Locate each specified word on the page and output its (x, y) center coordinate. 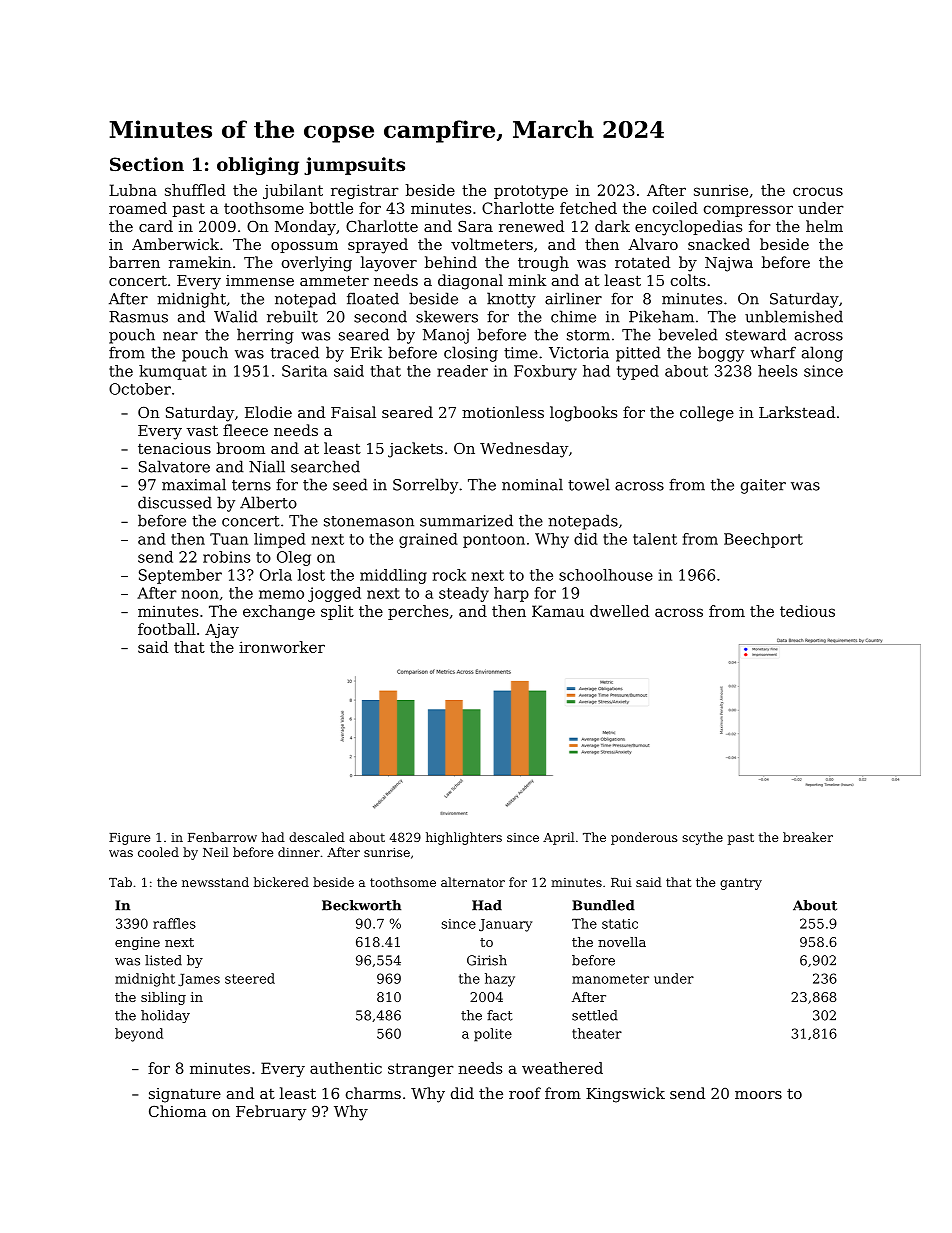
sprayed (378, 246)
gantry (741, 884)
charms (373, 1093)
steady (464, 594)
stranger (421, 1070)
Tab (120, 882)
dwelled (619, 611)
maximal (194, 484)
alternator (473, 882)
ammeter (334, 280)
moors (758, 1095)
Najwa (729, 264)
